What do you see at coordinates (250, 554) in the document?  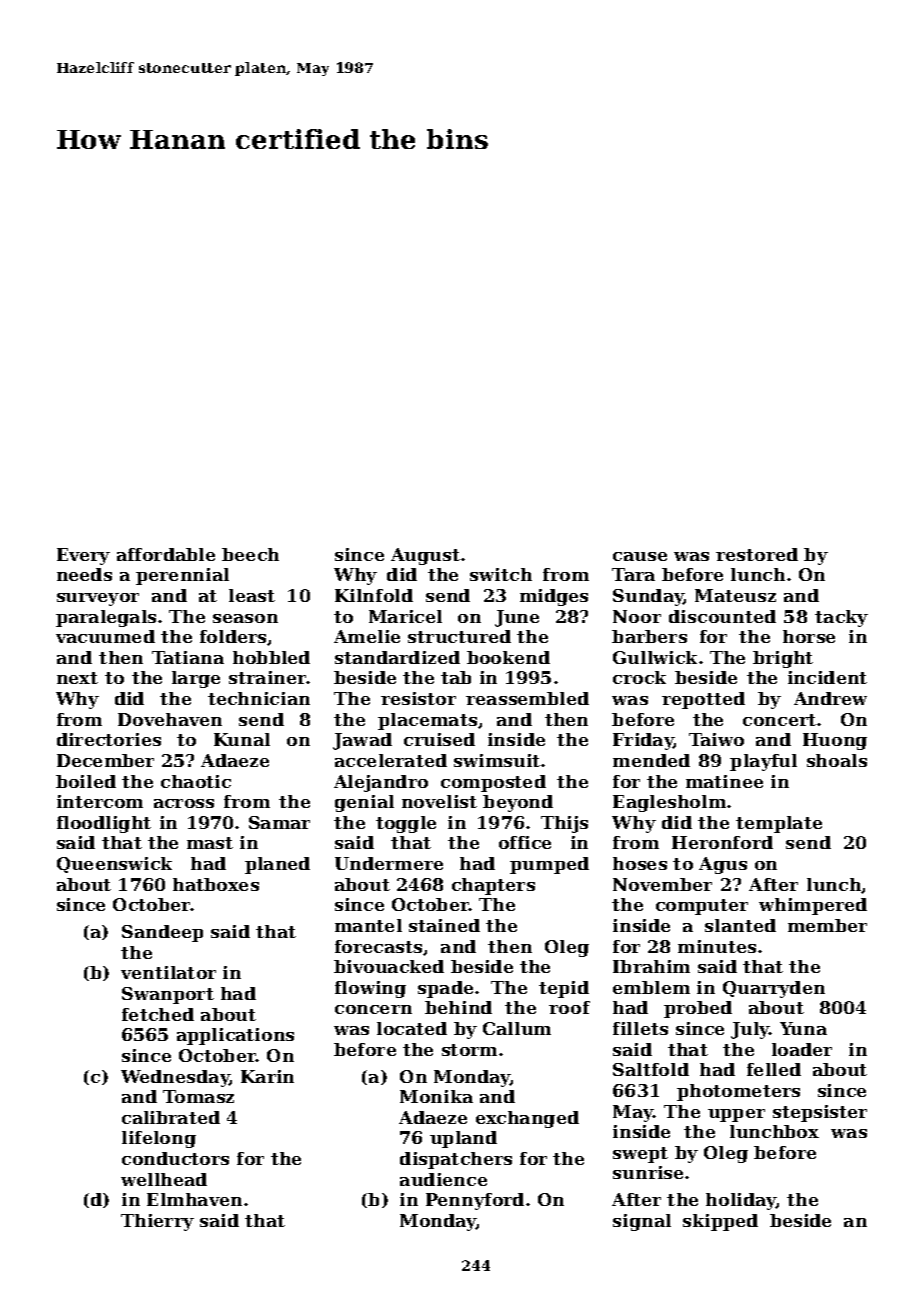 I see `beech` at bounding box center [250, 554].
